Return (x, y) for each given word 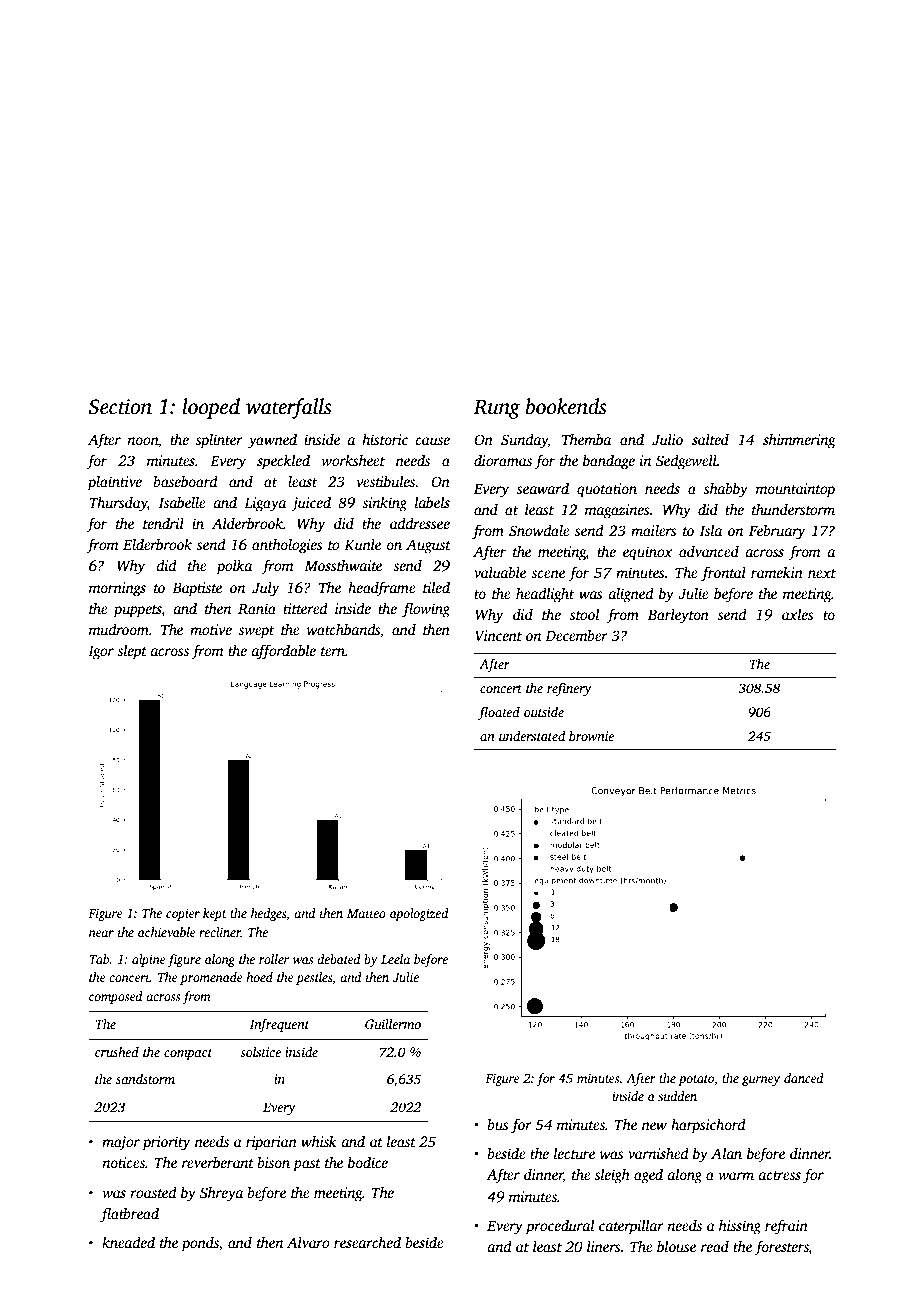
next (822, 573)
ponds (200, 1244)
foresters (781, 1248)
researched (367, 1242)
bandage (609, 462)
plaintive (114, 483)
